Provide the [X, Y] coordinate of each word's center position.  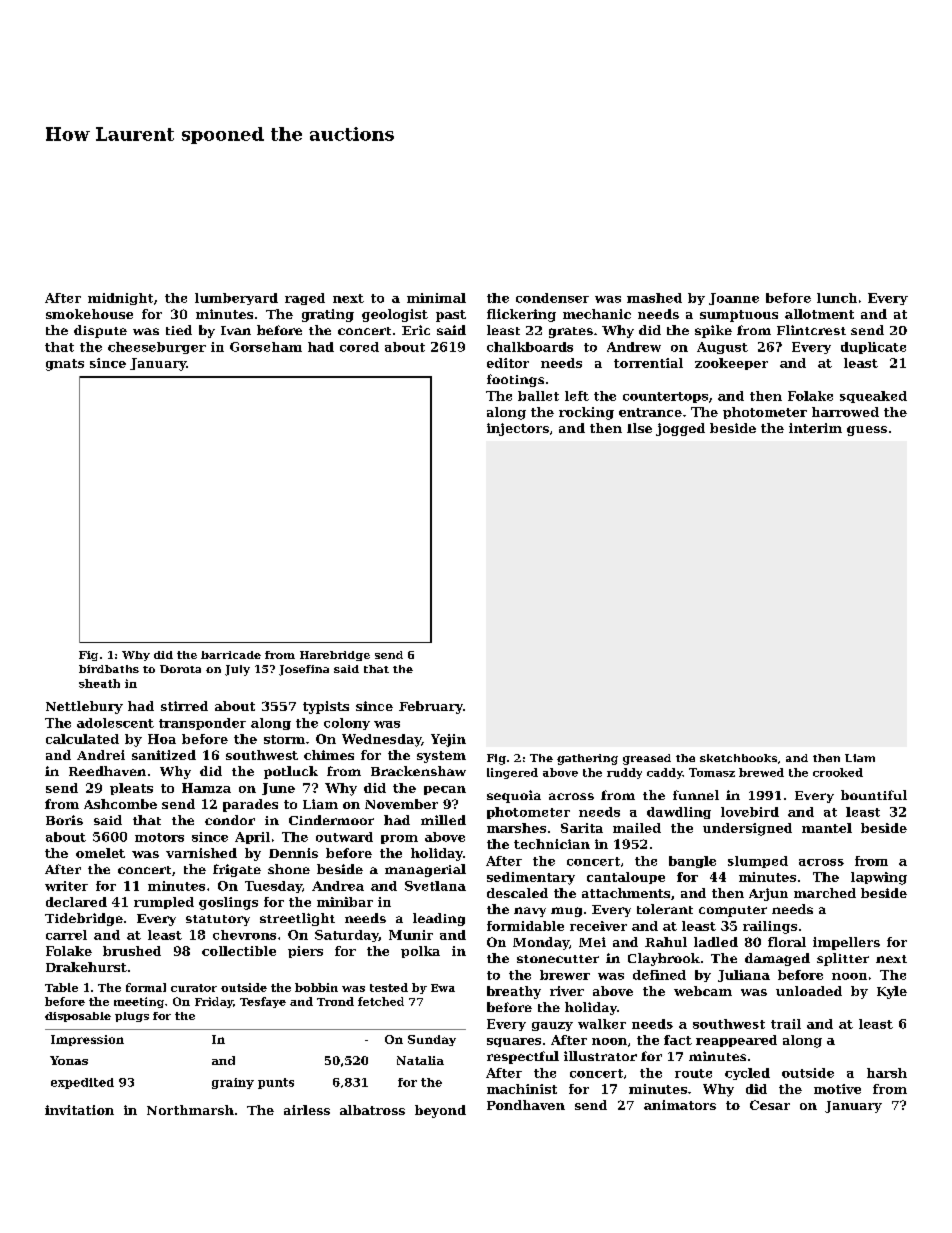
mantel [827, 828]
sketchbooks [738, 758]
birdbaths [109, 669]
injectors [518, 429]
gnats [65, 365]
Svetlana [435, 886]
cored [359, 347]
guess [867, 431]
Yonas [69, 1060]
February [431, 707]
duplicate [873, 348]
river [567, 991]
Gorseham [266, 347]
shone [289, 869]
